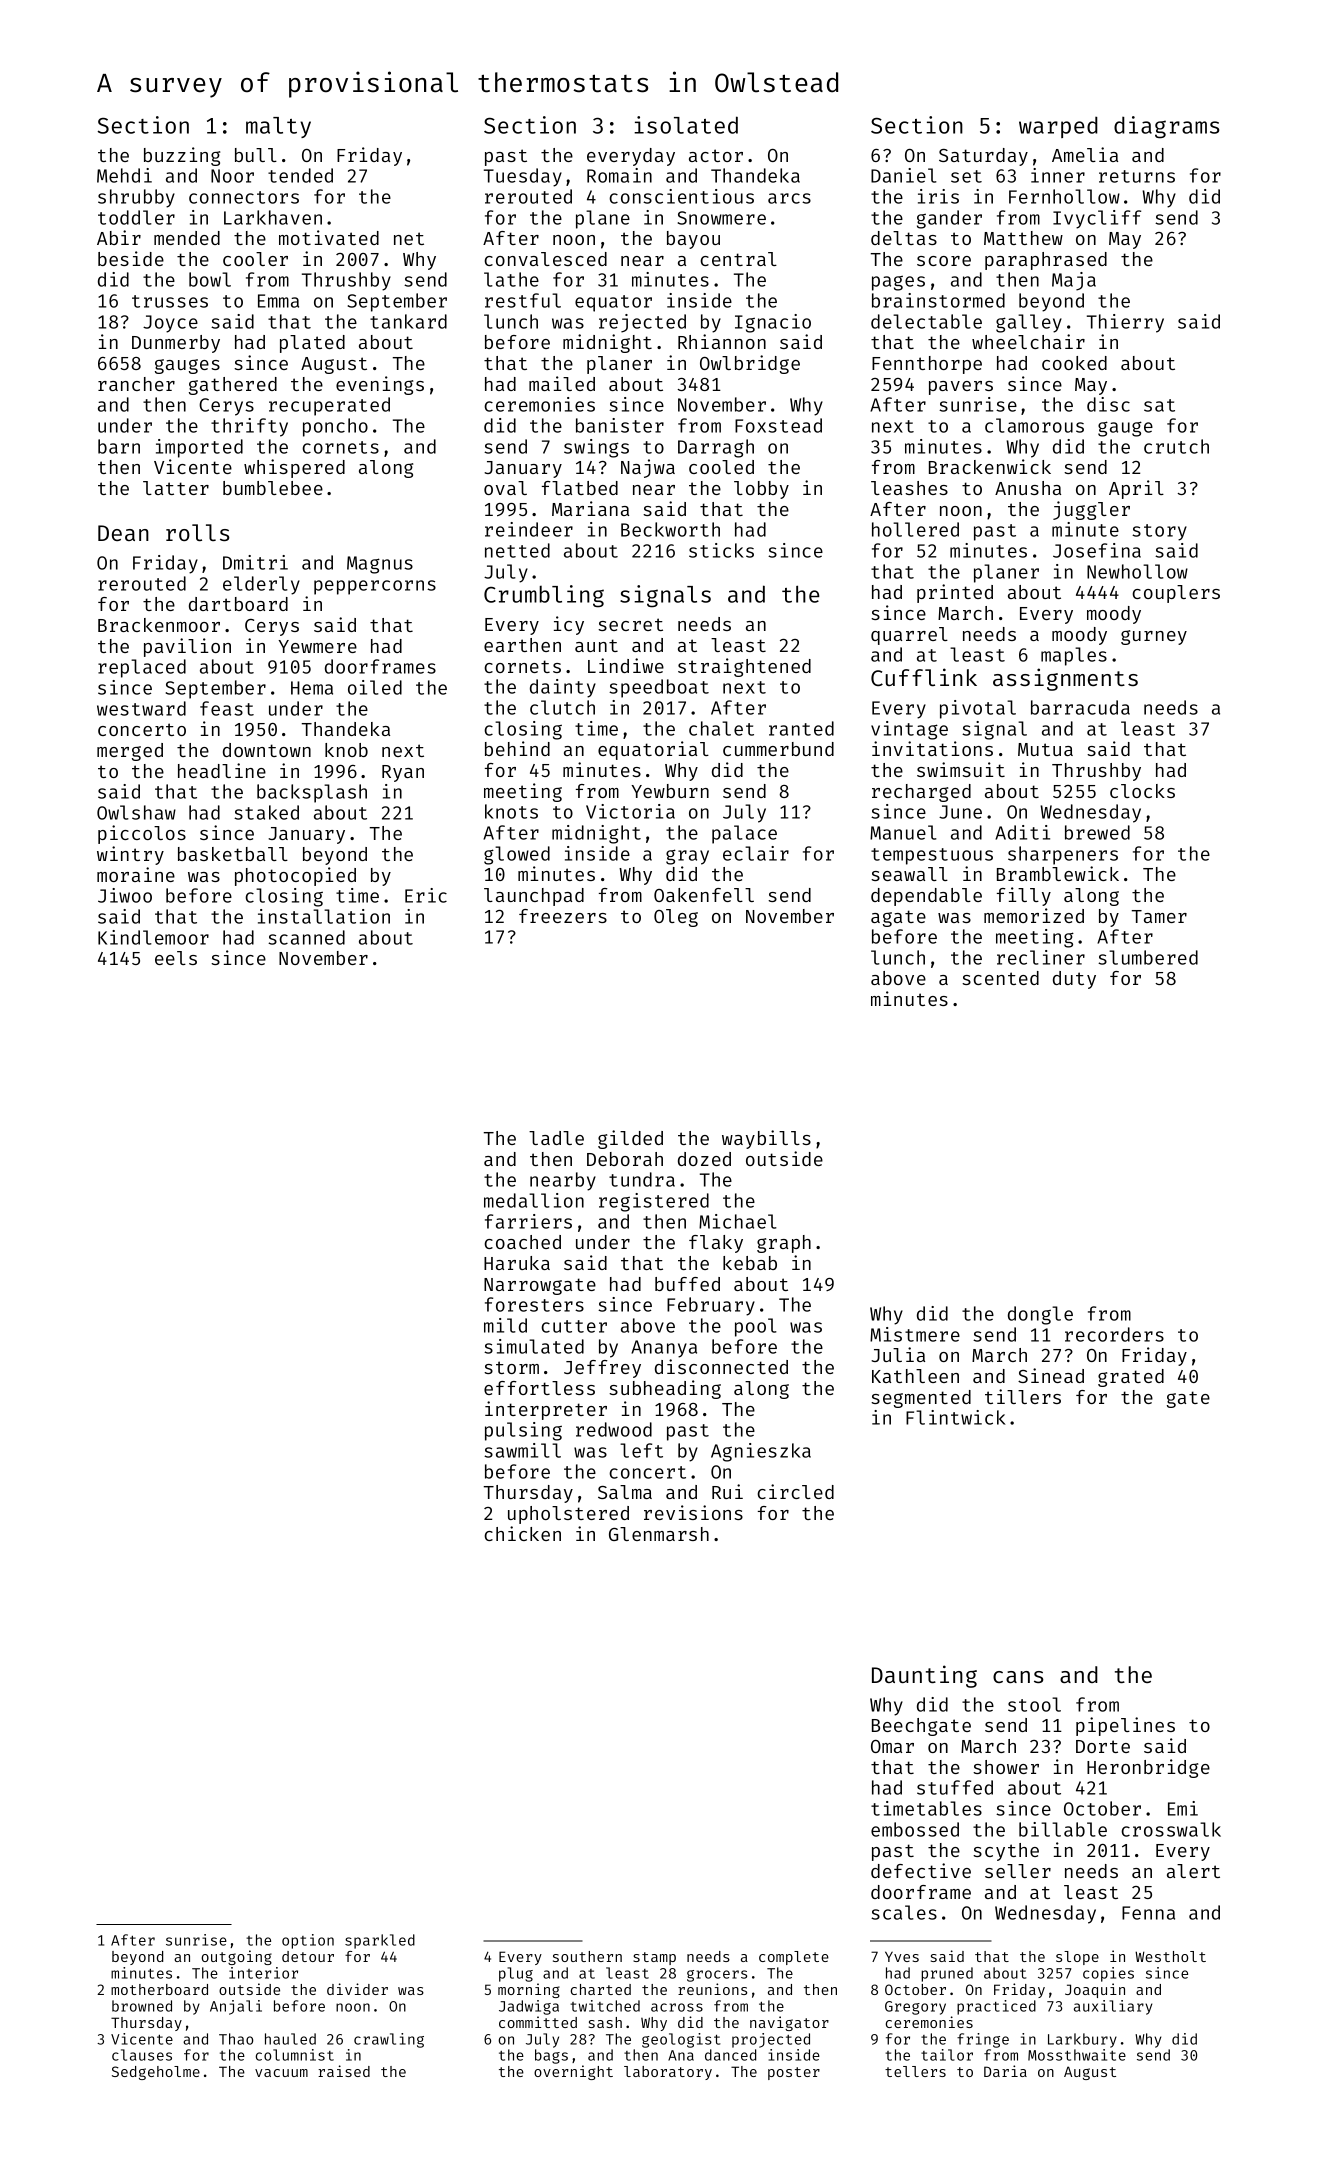  Describe the element at coordinates (176, 958) in the page. I see `eels` at that location.
